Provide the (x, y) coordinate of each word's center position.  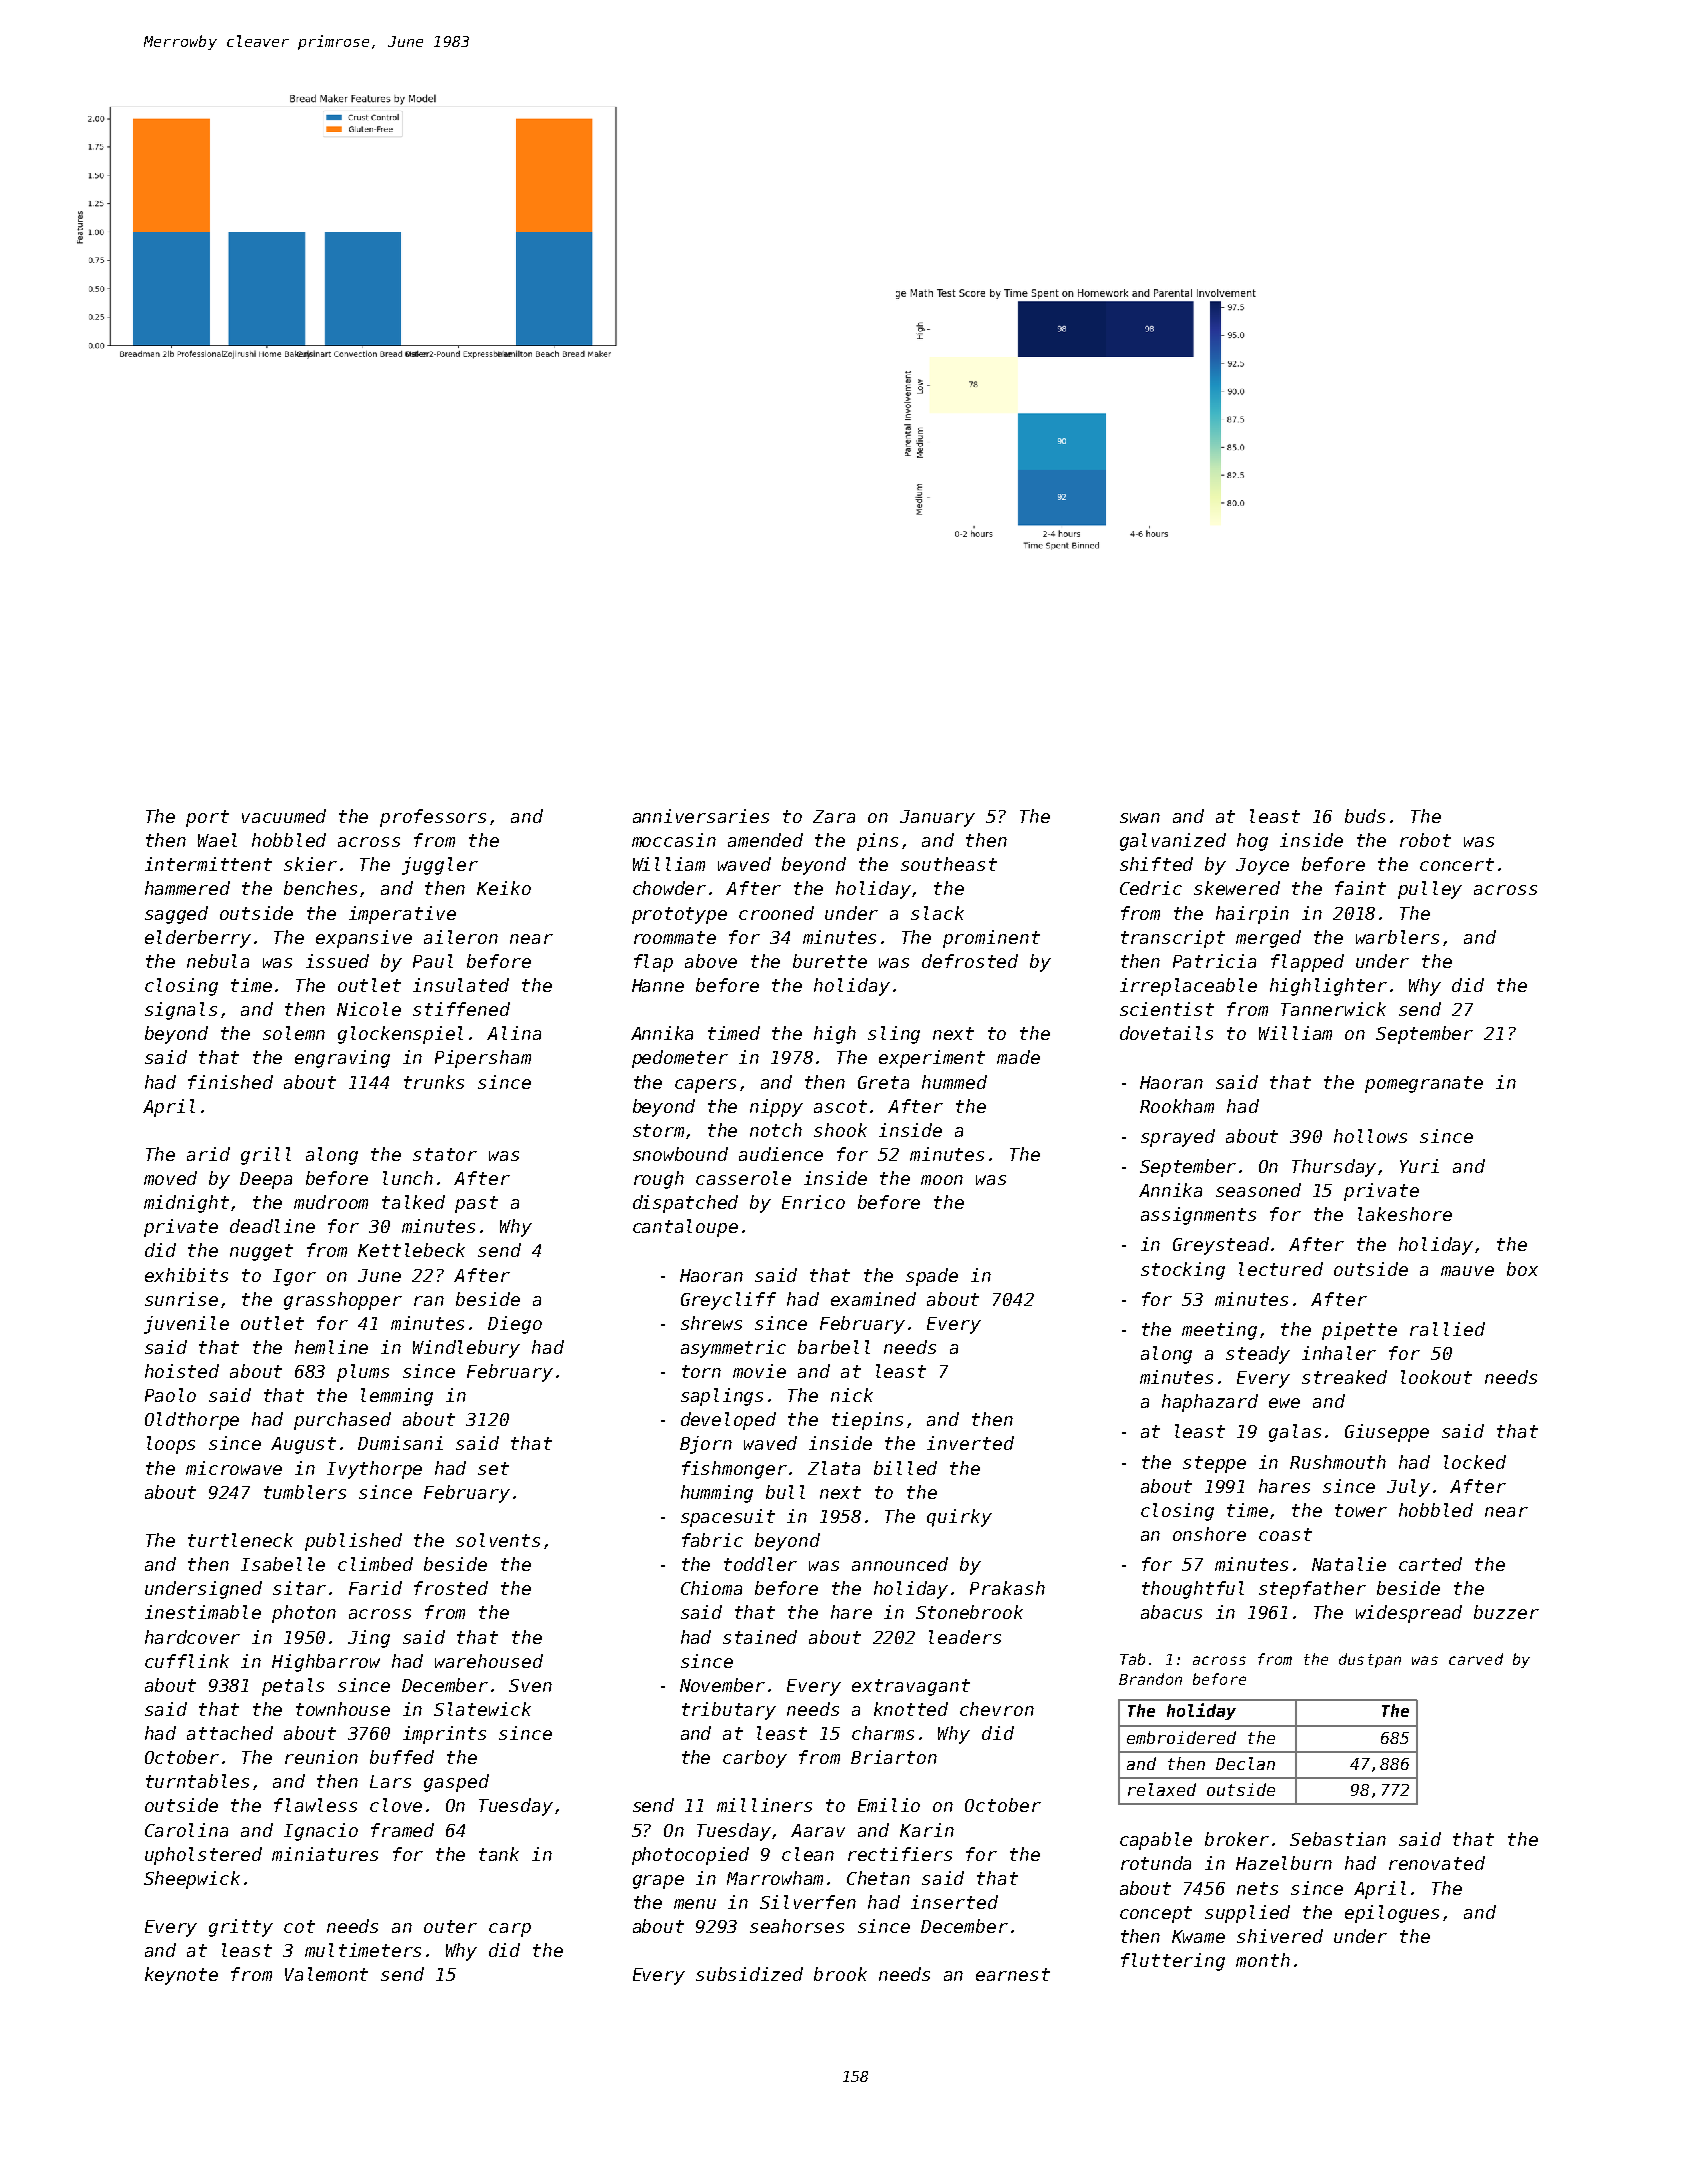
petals (293, 1687)
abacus (1171, 1612)
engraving (342, 1059)
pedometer (680, 1059)
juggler (440, 866)
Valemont (326, 1974)
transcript (1173, 939)
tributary (729, 1711)
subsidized (749, 1974)
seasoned (1258, 1190)
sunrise (181, 1299)
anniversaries (701, 816)
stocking (1183, 1271)
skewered (1237, 888)
